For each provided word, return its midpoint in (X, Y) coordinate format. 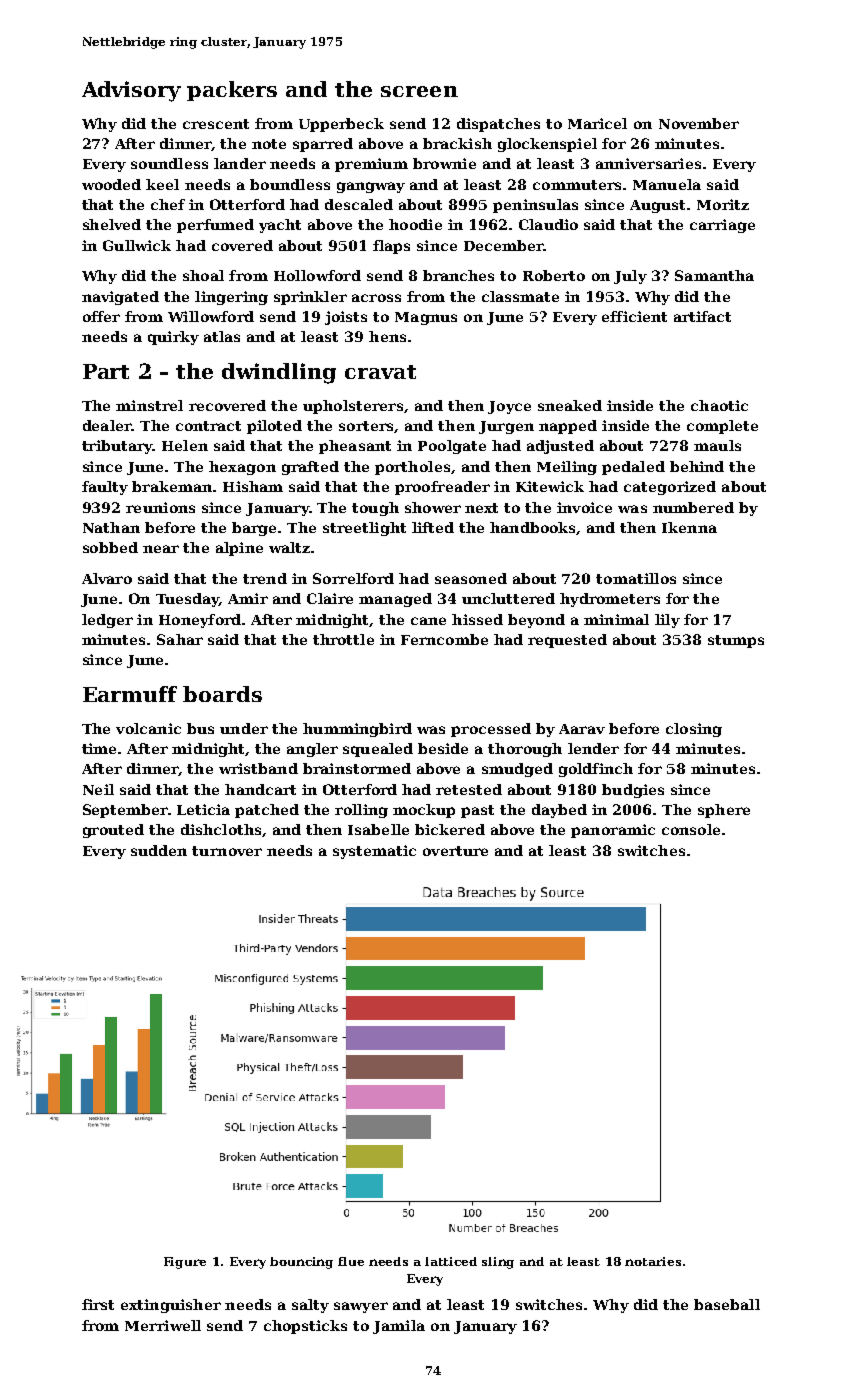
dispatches (498, 125)
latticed (451, 1261)
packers (232, 91)
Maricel (597, 123)
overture (455, 851)
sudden (159, 850)
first (98, 1304)
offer (101, 316)
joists (346, 318)
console (691, 829)
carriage (722, 226)
